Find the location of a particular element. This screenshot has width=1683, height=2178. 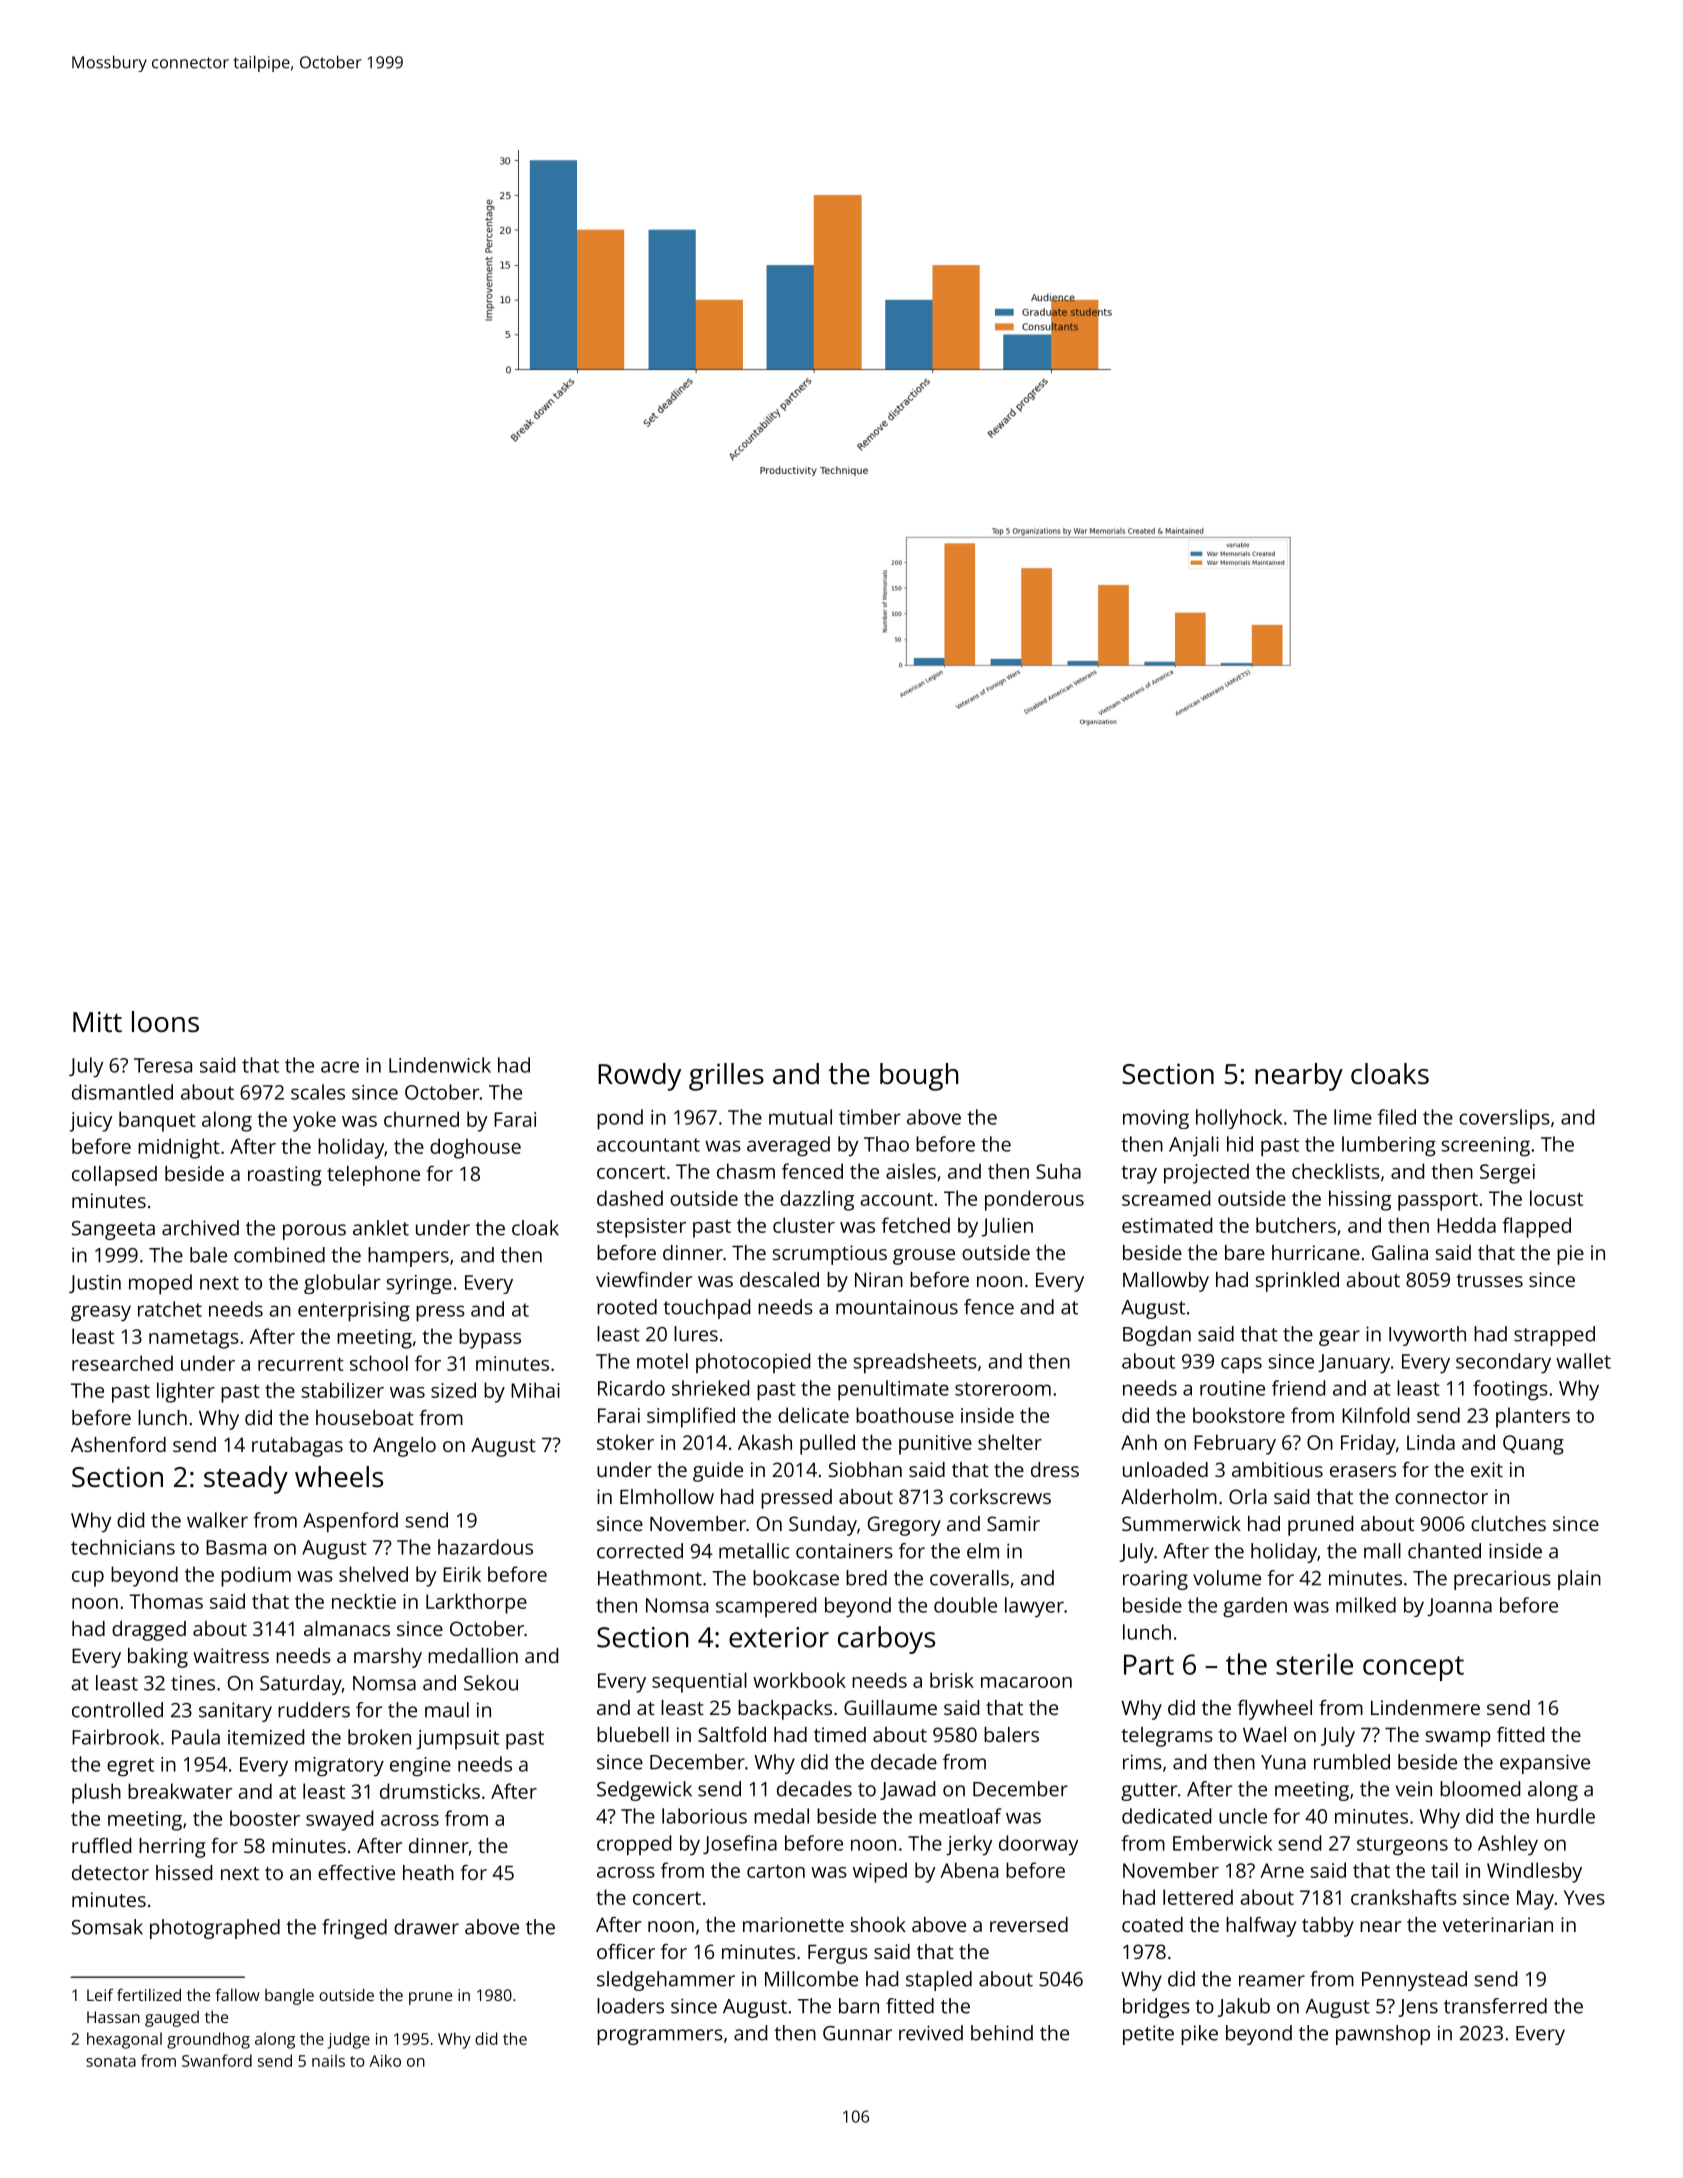

Anh is located at coordinates (1139, 1442).
